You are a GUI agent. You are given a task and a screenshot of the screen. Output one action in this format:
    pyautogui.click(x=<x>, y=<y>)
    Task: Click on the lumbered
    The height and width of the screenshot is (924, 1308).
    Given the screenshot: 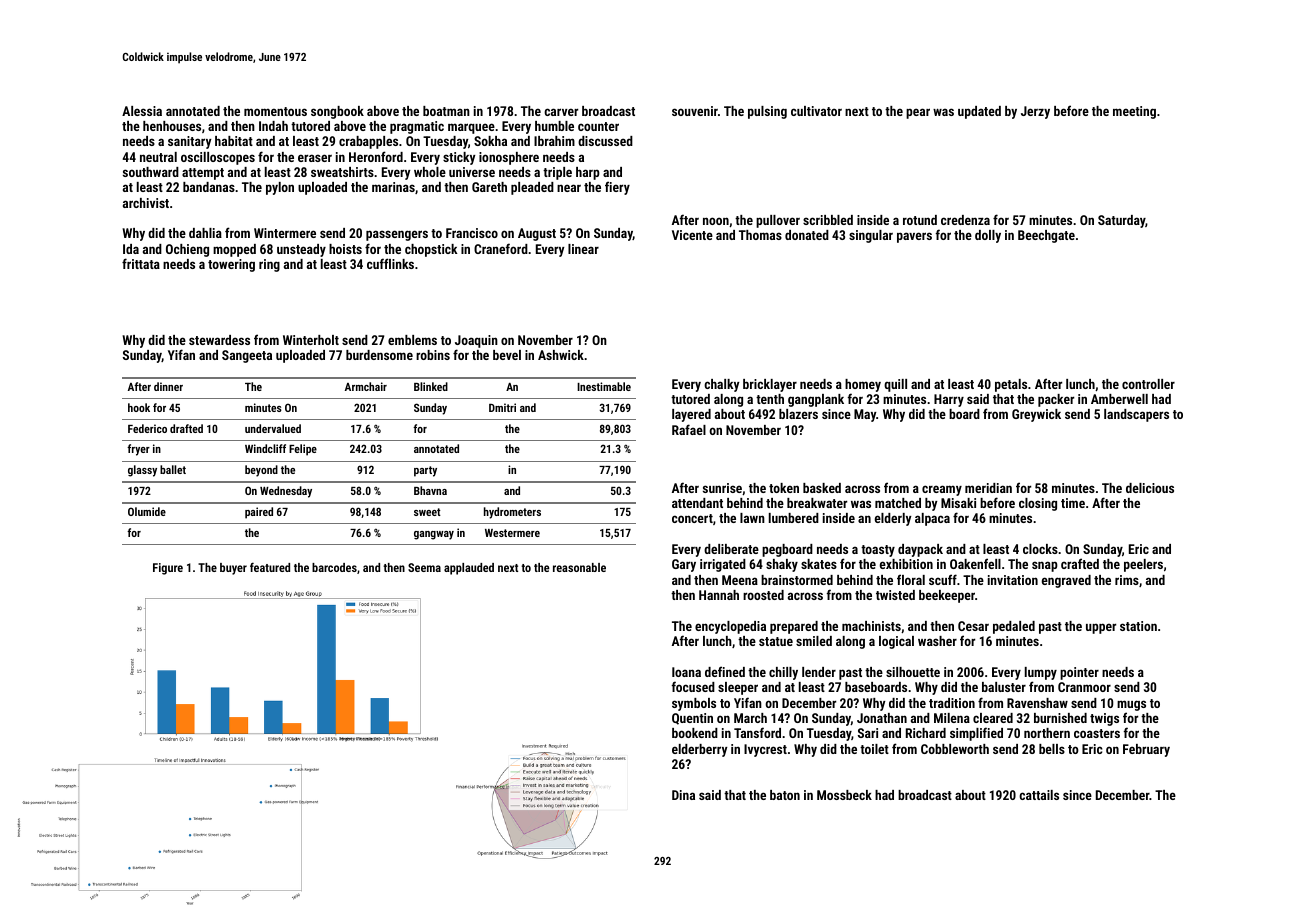 What is the action you would take?
    pyautogui.click(x=794, y=518)
